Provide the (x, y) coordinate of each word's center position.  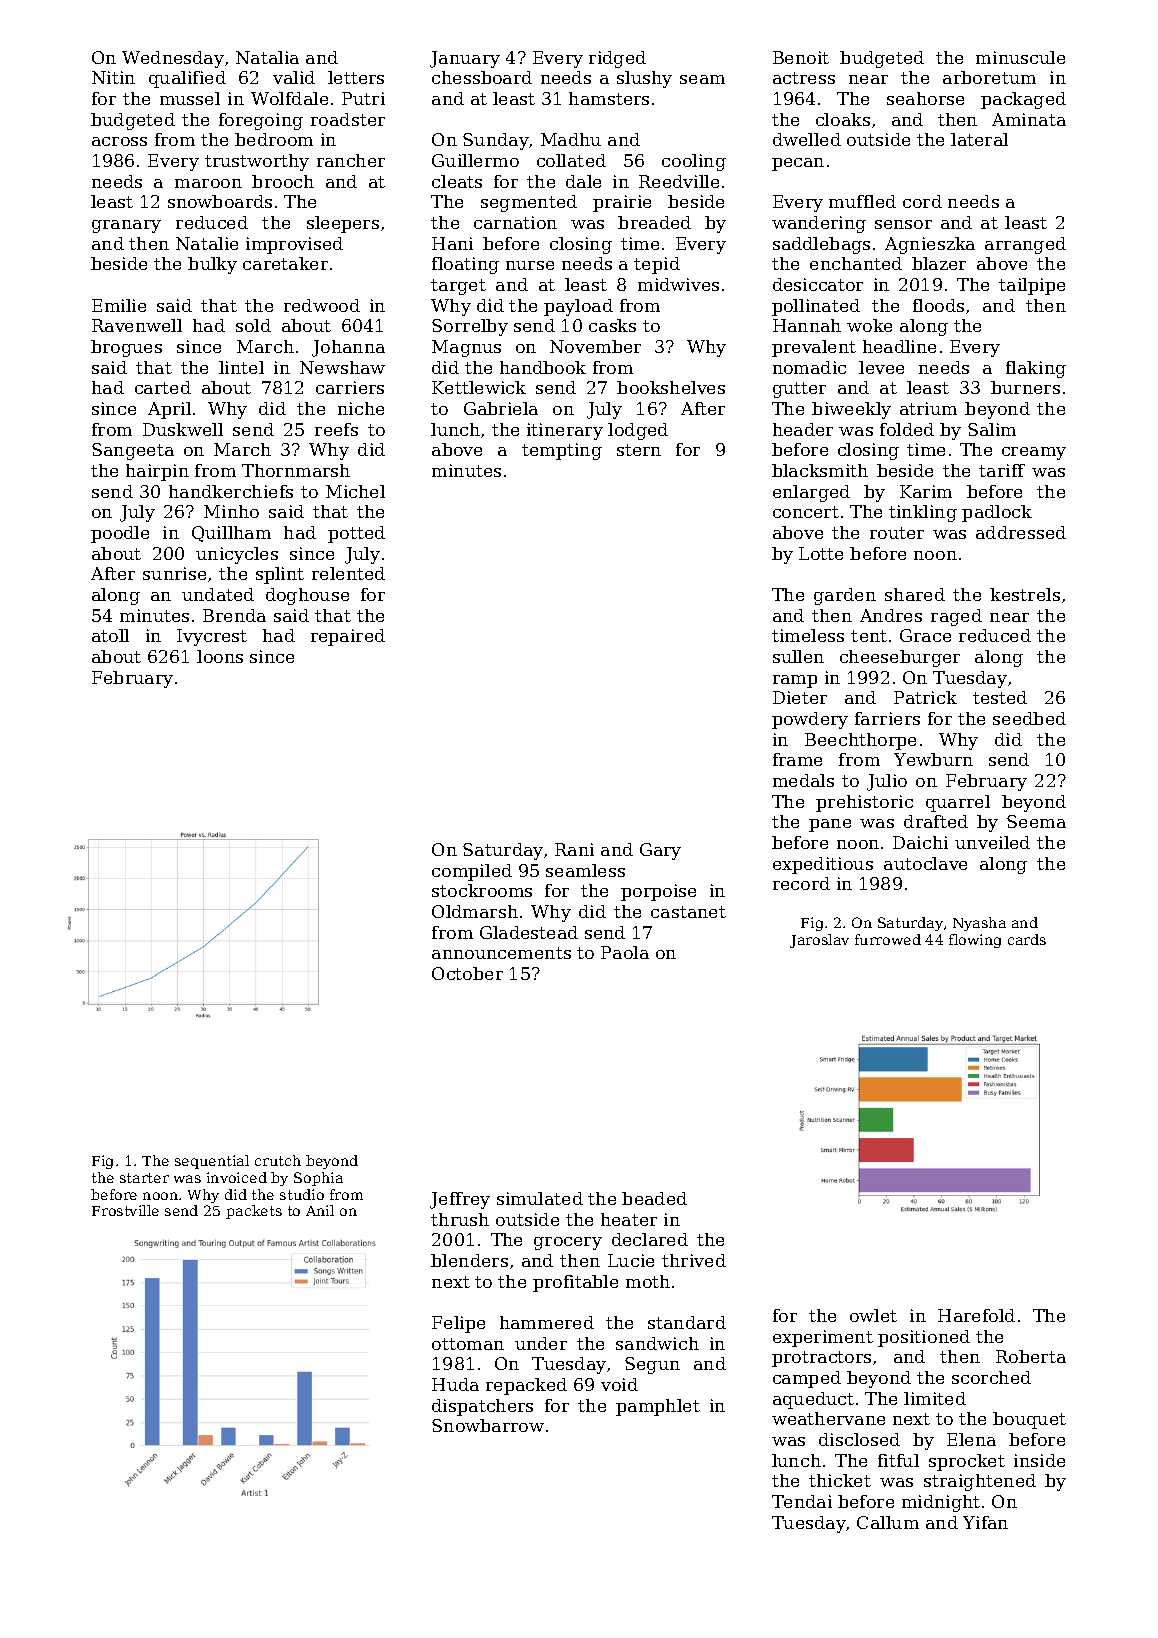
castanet (688, 912)
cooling (694, 162)
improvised (294, 245)
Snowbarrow (488, 1425)
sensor (903, 224)
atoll (110, 635)
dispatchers (482, 1407)
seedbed (1029, 718)
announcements (501, 953)
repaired (348, 637)
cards (1027, 939)
